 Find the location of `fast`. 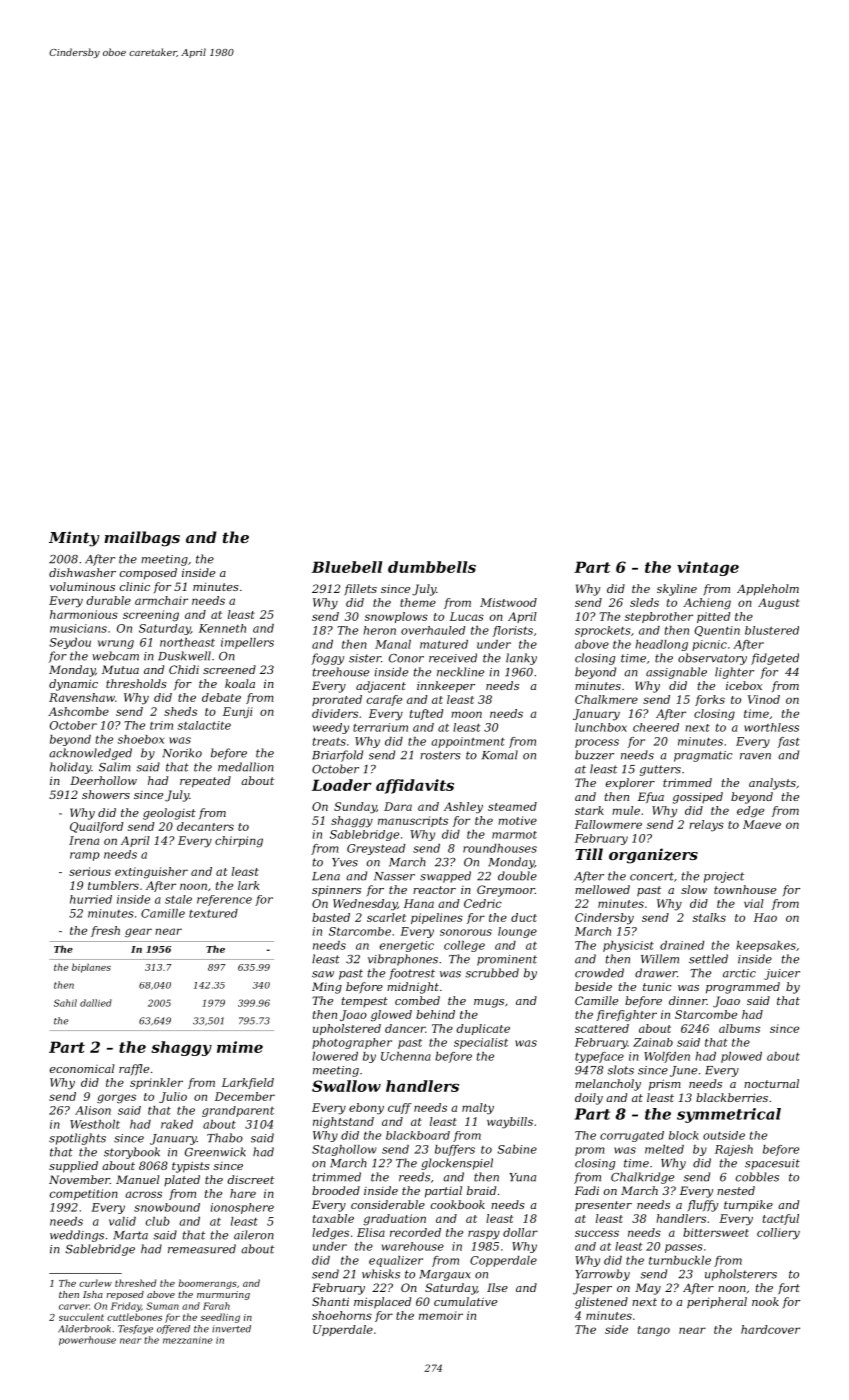

fast is located at coordinates (789, 742).
